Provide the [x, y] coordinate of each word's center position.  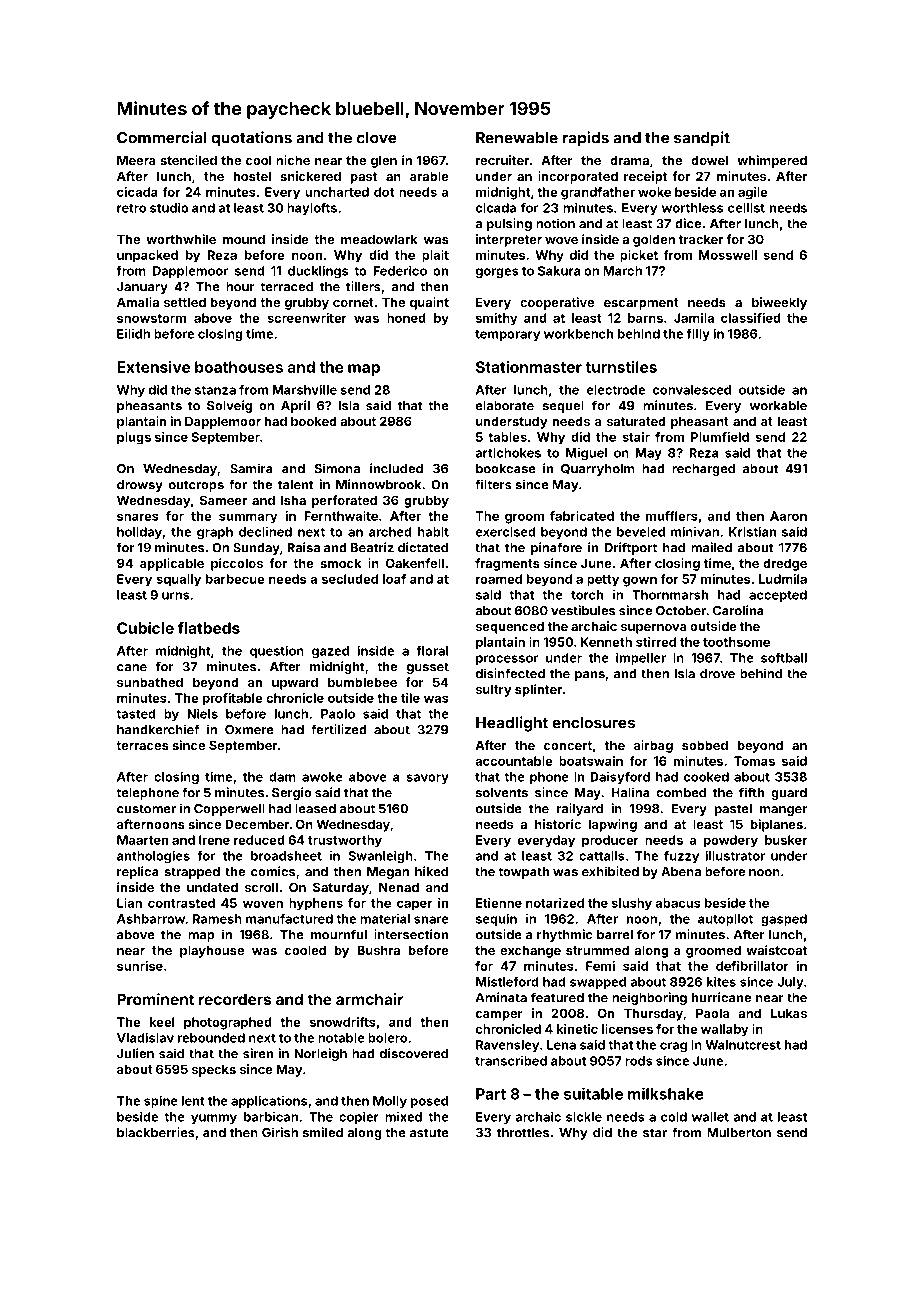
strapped [192, 873]
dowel [709, 160]
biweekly [779, 303]
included [396, 468]
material [385, 919]
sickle [584, 1116]
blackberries [156, 1132]
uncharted [337, 192]
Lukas [789, 1013]
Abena [681, 872]
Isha [293, 500]
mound [244, 239]
